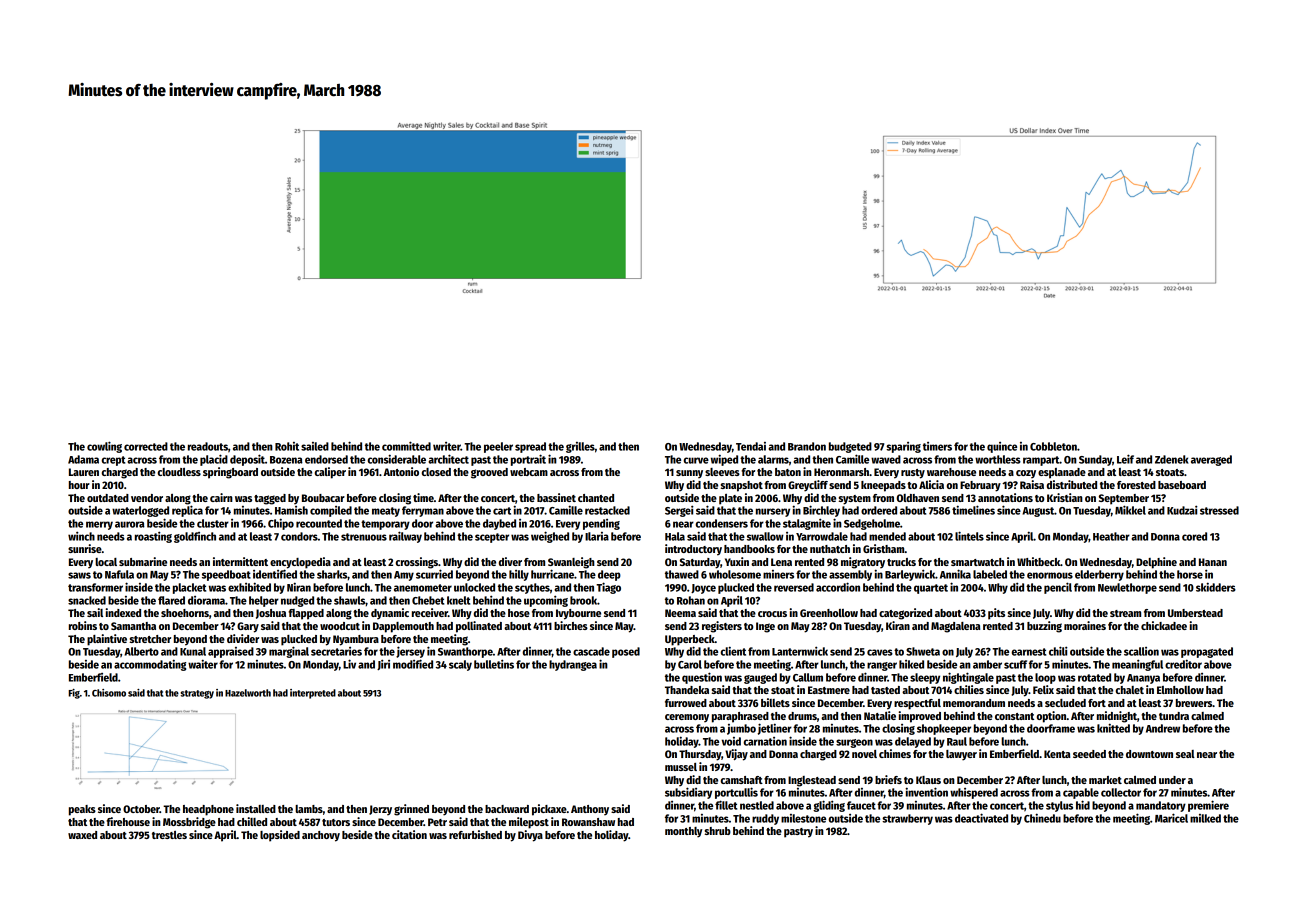 The height and width of the screenshot is (924, 1308). I want to click on Hanan, so click(1213, 562).
